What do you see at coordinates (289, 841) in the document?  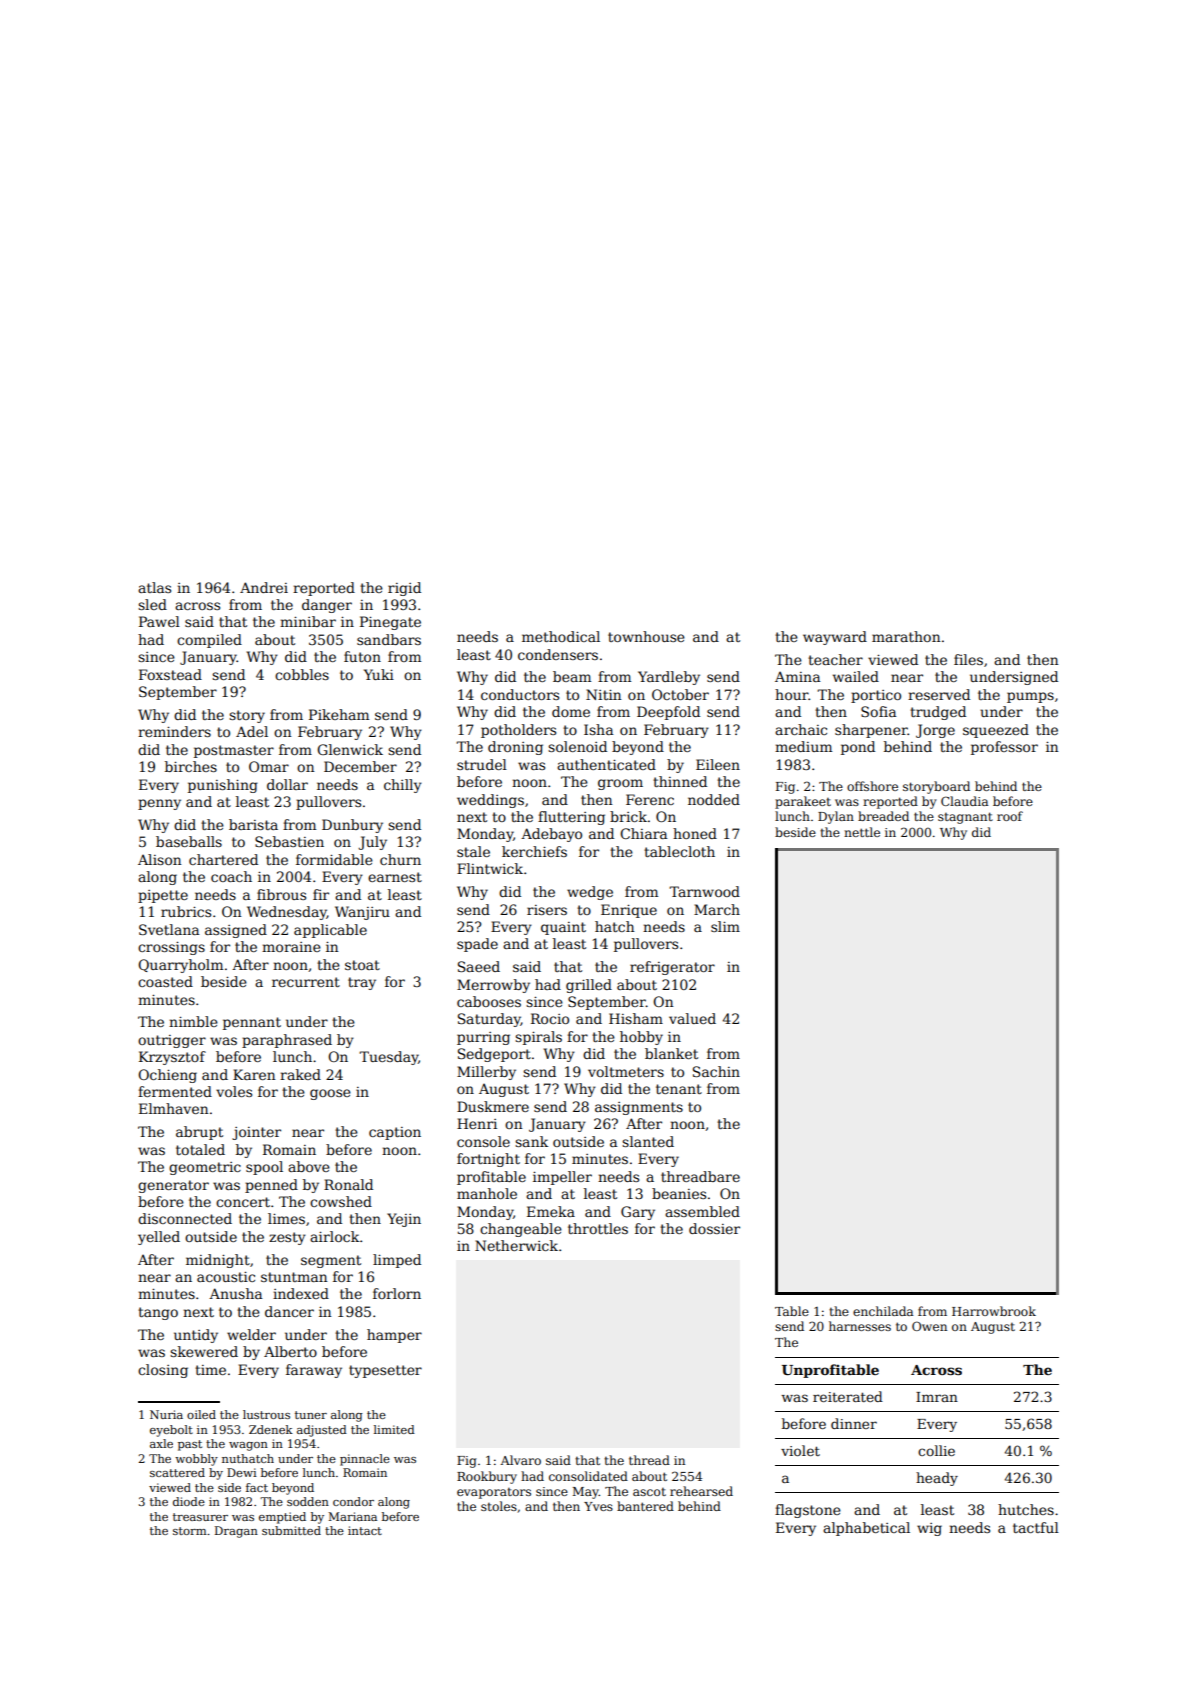 I see `Sebastien` at bounding box center [289, 841].
